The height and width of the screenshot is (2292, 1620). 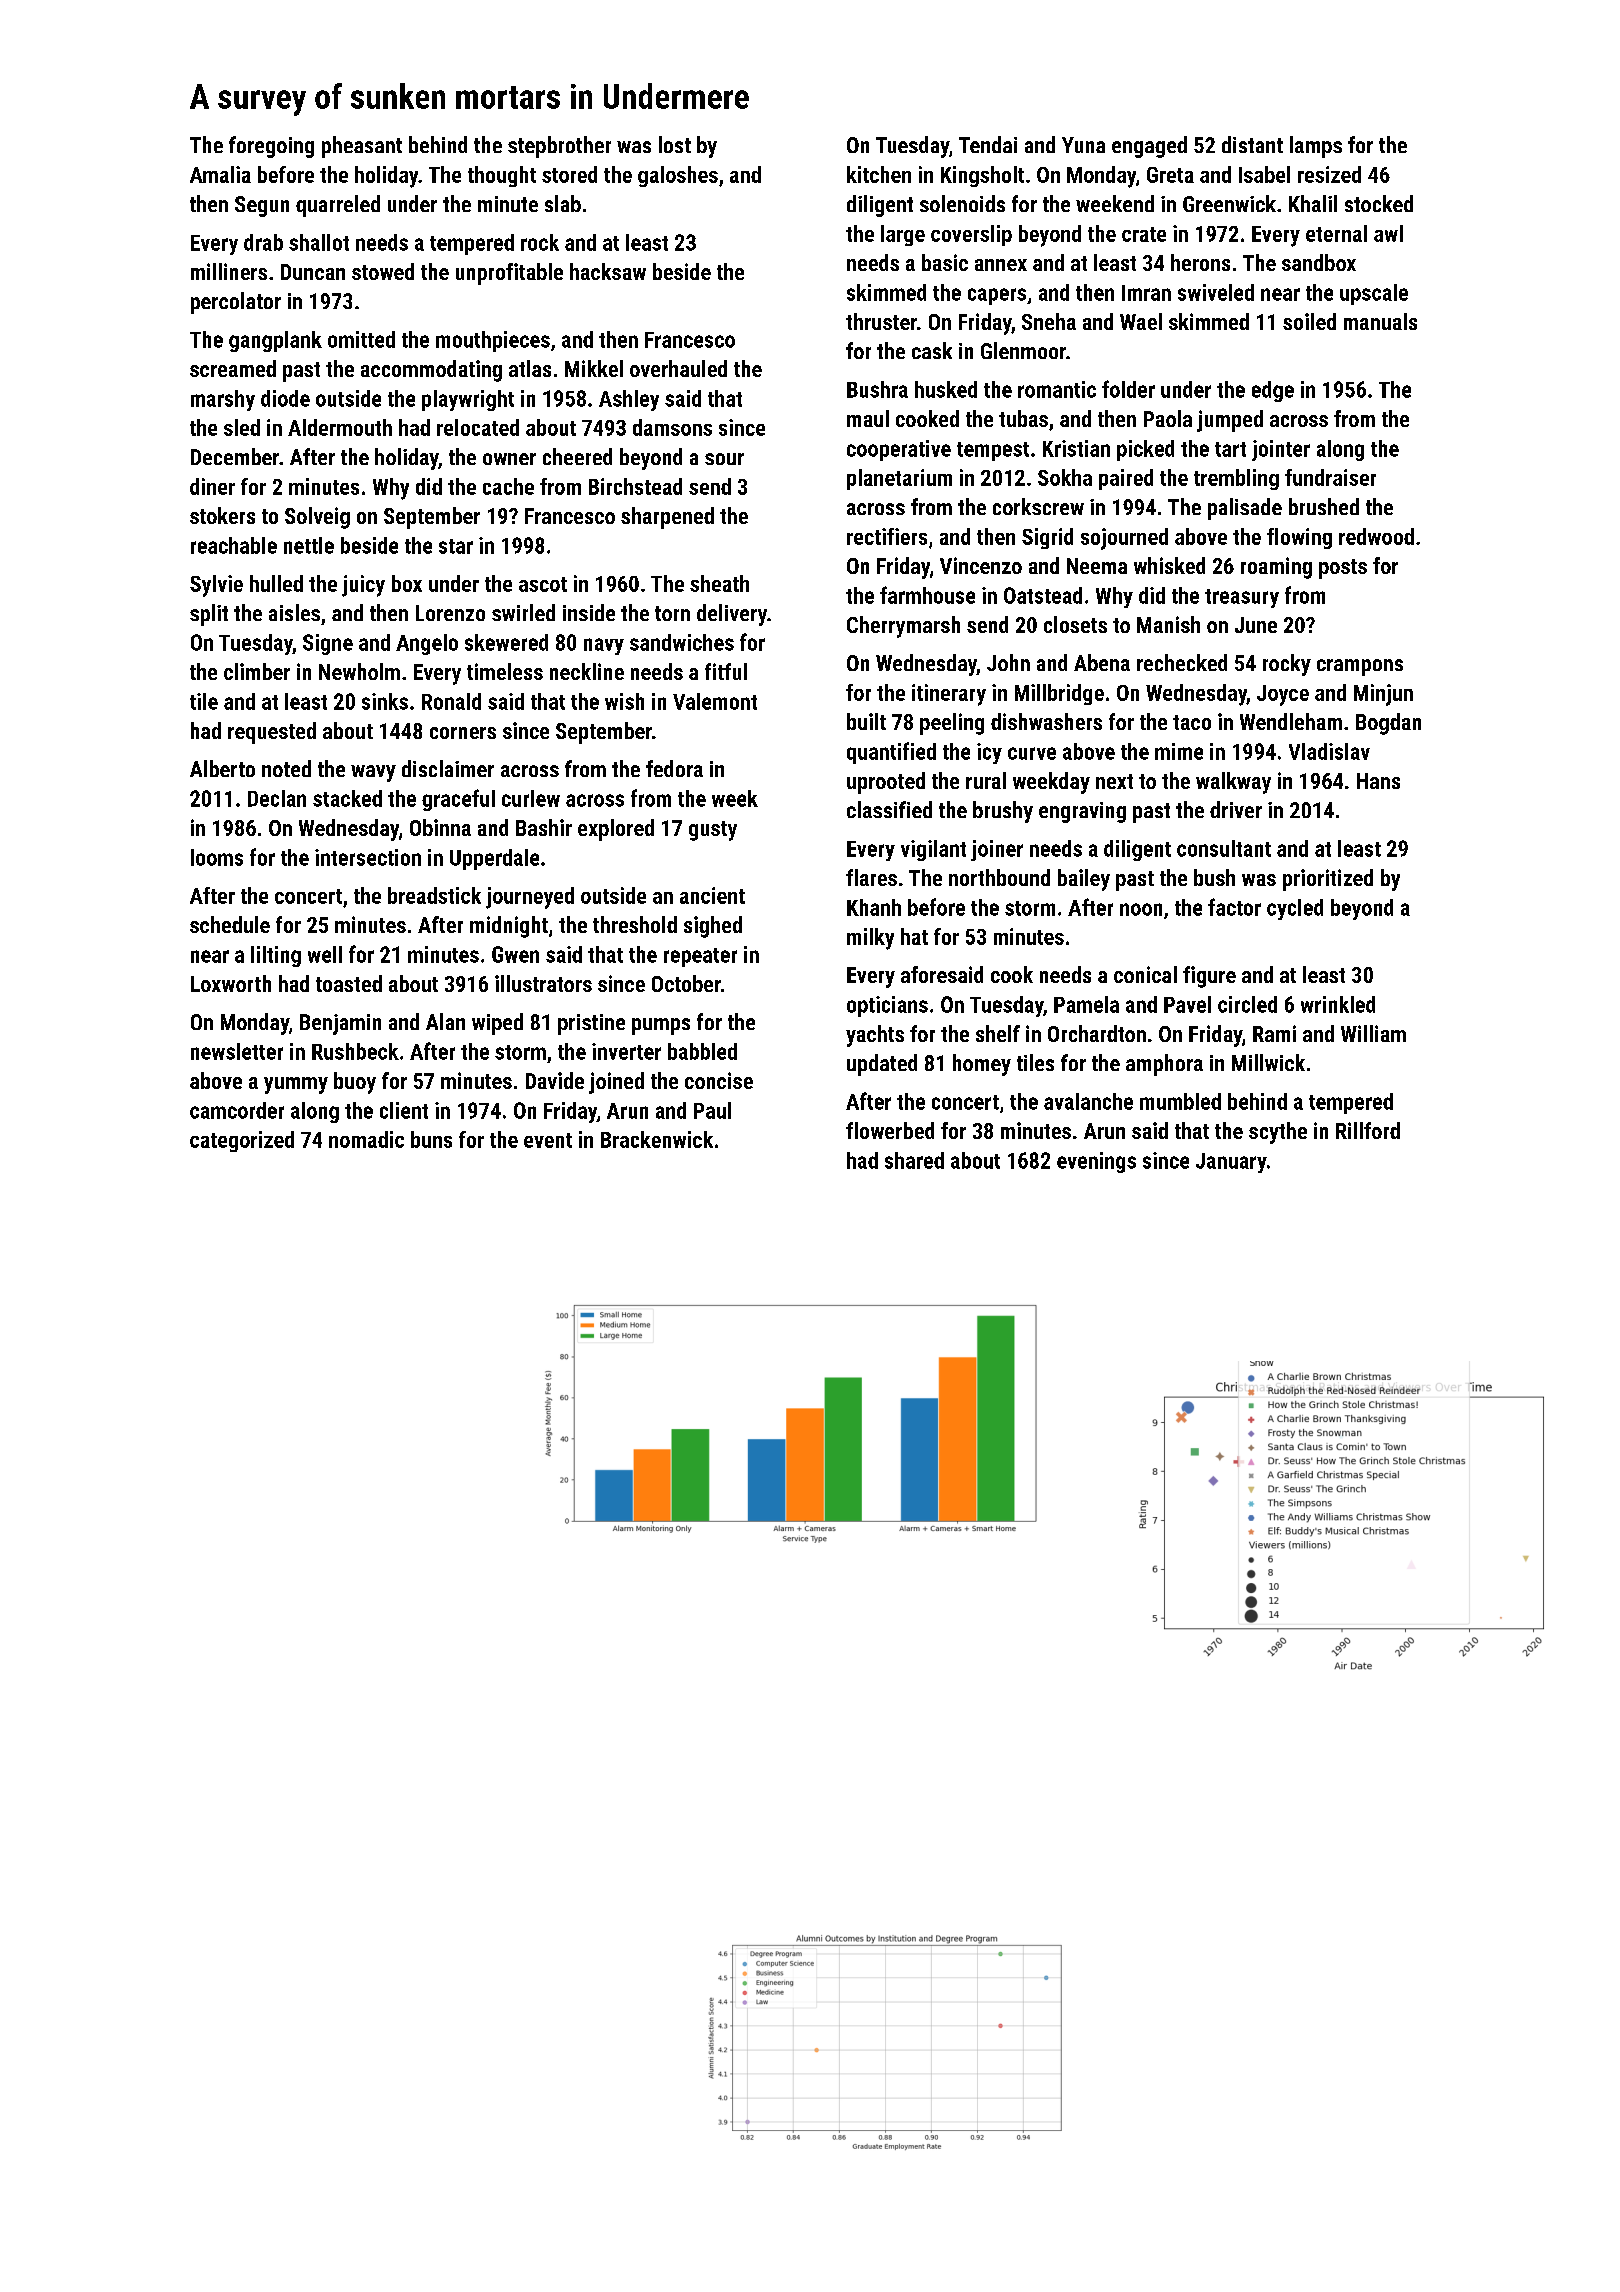 What do you see at coordinates (881, 321) in the screenshot?
I see `thruster` at bounding box center [881, 321].
